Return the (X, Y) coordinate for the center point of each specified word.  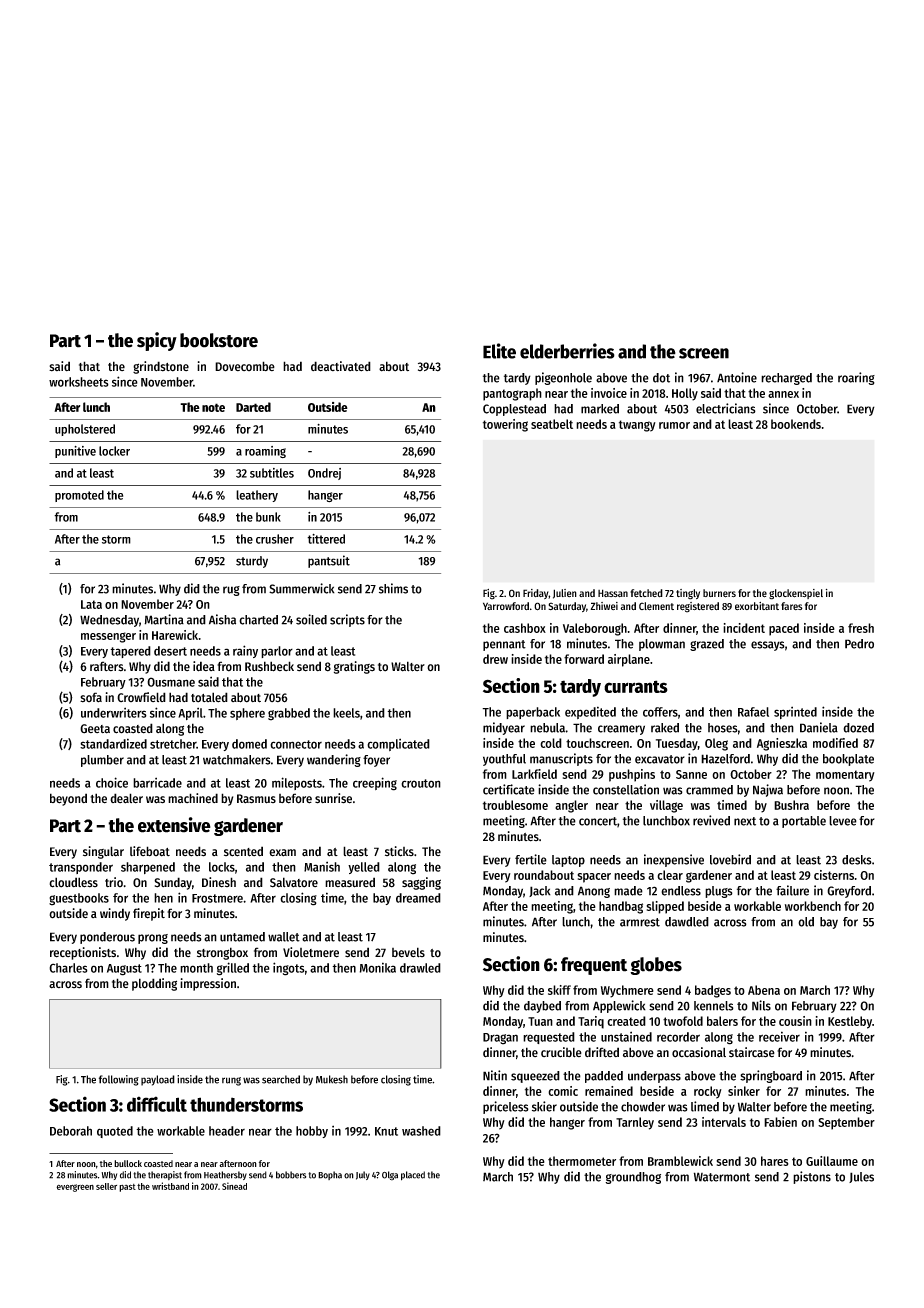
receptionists (83, 953)
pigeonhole (563, 378)
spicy (157, 341)
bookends (796, 424)
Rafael (753, 712)
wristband (170, 1186)
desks (857, 860)
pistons (812, 1177)
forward (584, 659)
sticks (399, 851)
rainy (245, 651)
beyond (68, 799)
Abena (764, 990)
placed (413, 1176)
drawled (420, 968)
